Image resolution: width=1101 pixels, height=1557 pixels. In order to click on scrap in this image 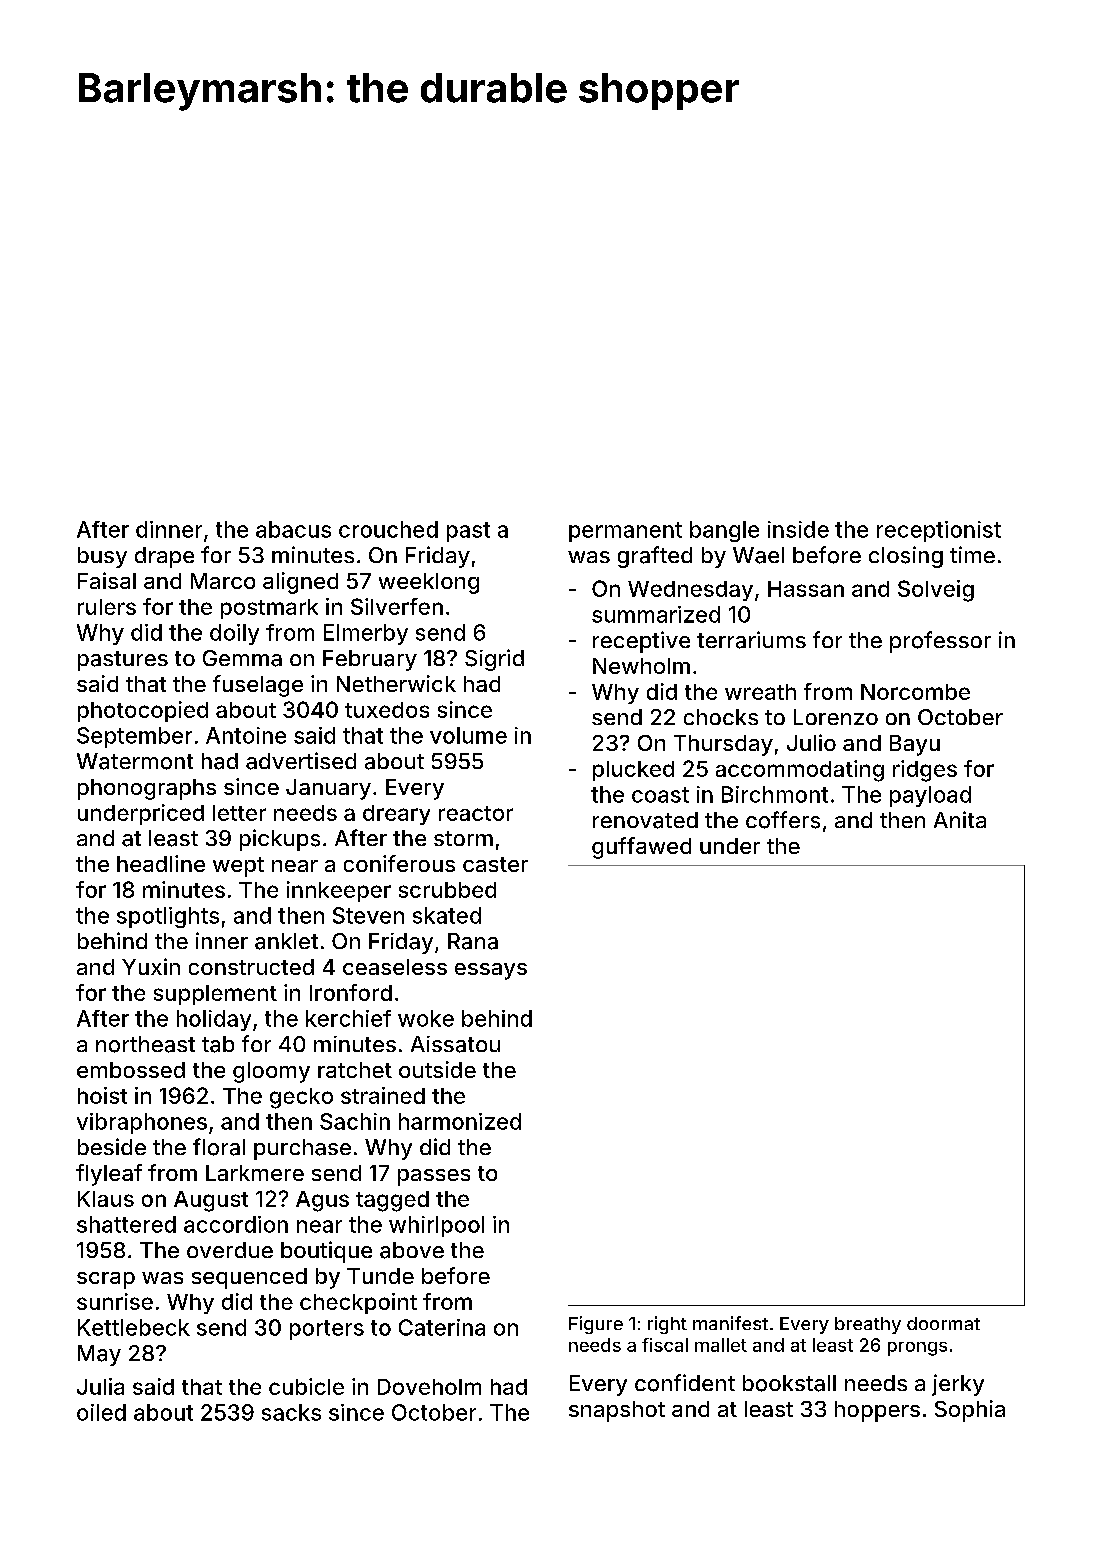, I will do `click(106, 1280)`.
